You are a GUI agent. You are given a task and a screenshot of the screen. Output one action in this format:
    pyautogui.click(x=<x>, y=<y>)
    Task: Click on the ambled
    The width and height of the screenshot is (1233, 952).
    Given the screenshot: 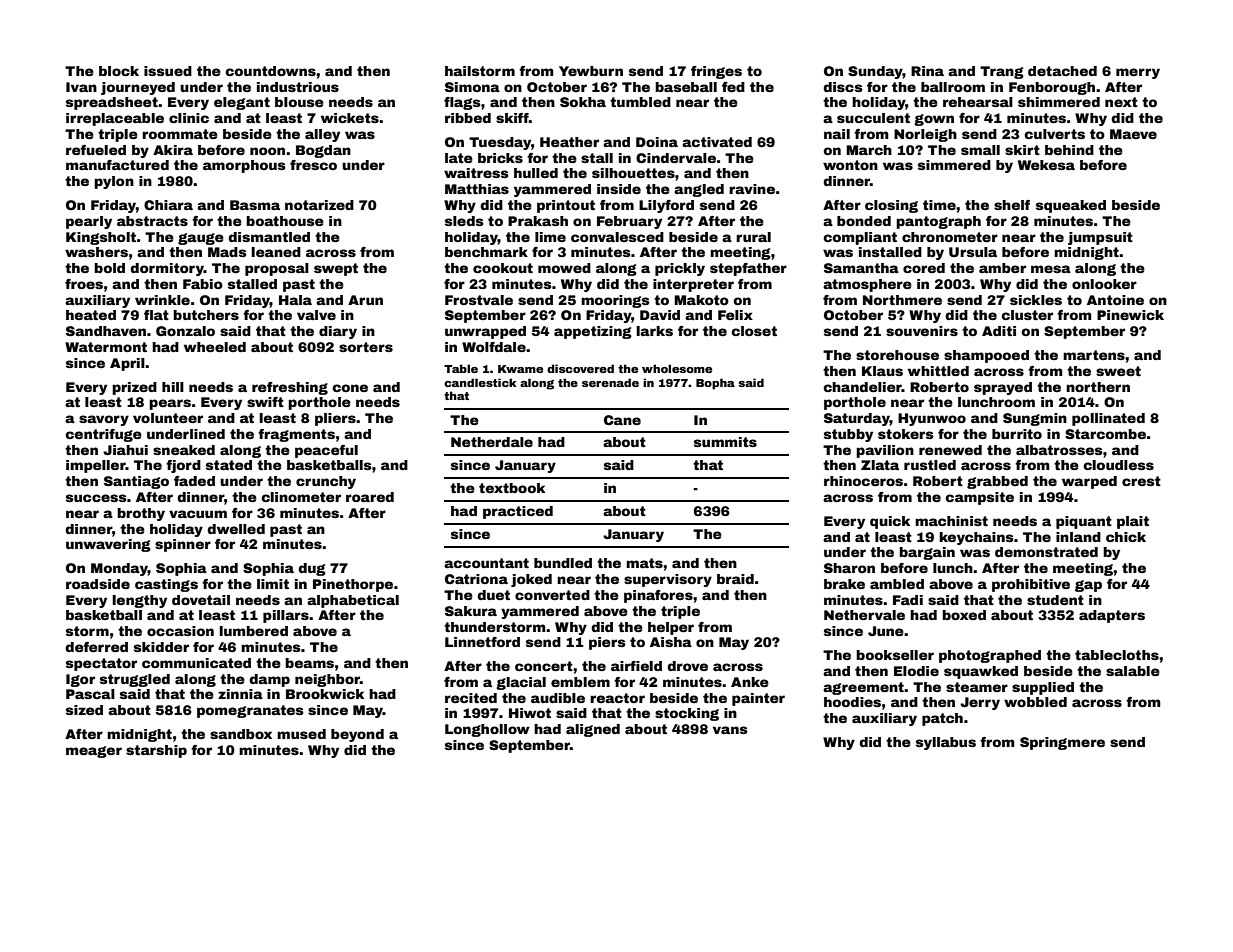 What is the action you would take?
    pyautogui.click(x=897, y=584)
